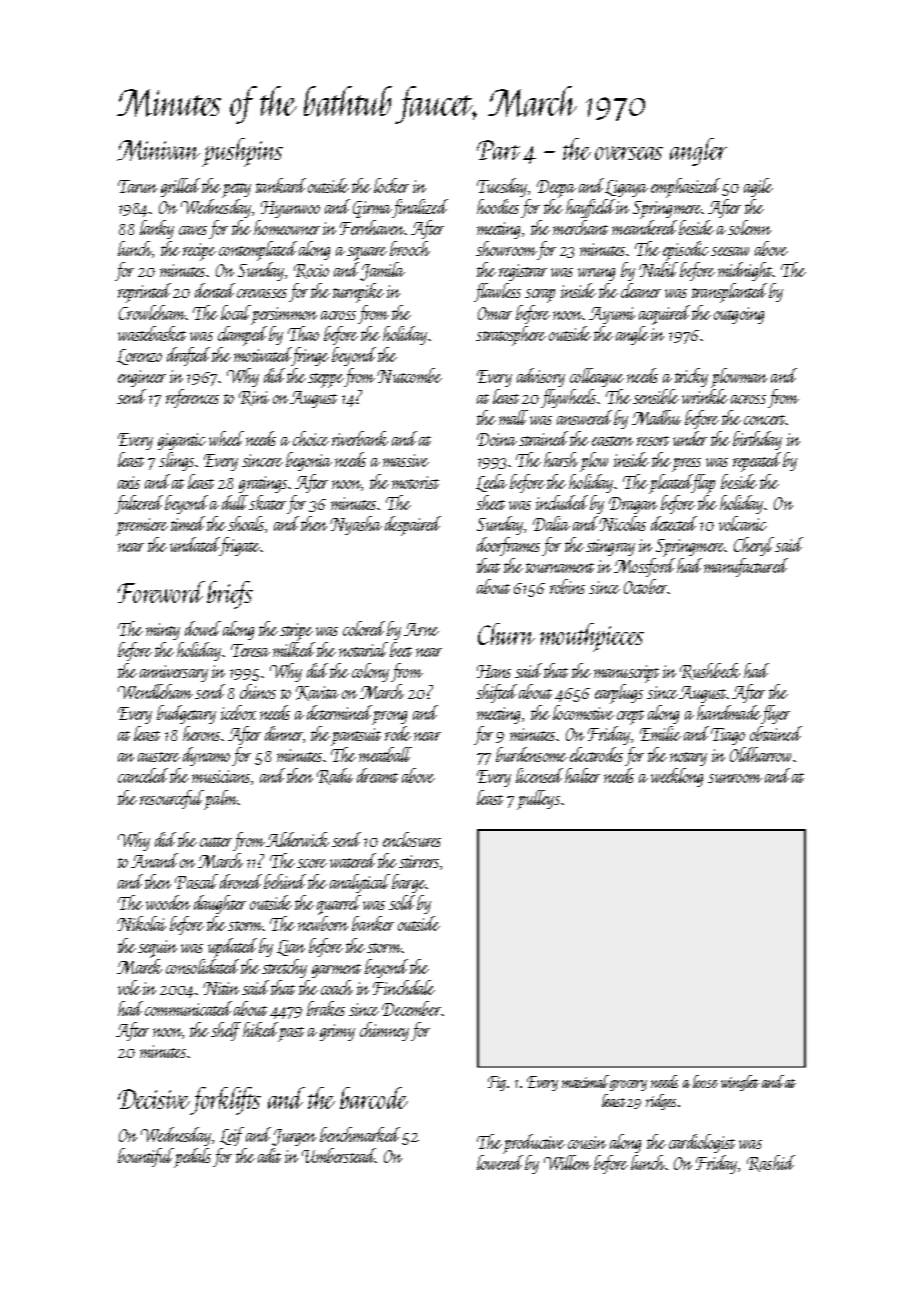  What do you see at coordinates (404, 987) in the image?
I see `Finchdale` at bounding box center [404, 987].
